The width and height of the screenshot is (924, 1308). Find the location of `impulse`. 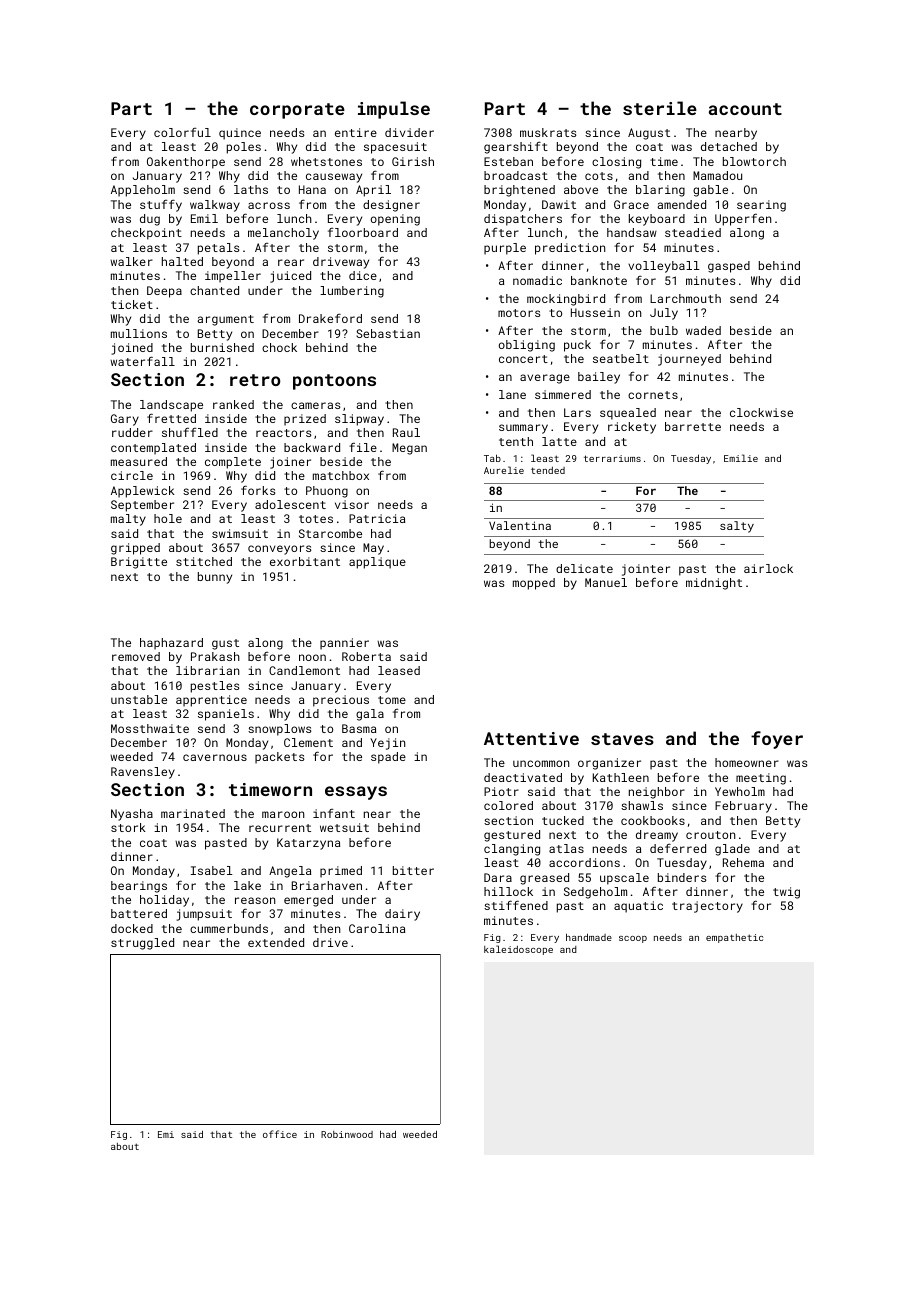

impulse is located at coordinates (394, 110).
